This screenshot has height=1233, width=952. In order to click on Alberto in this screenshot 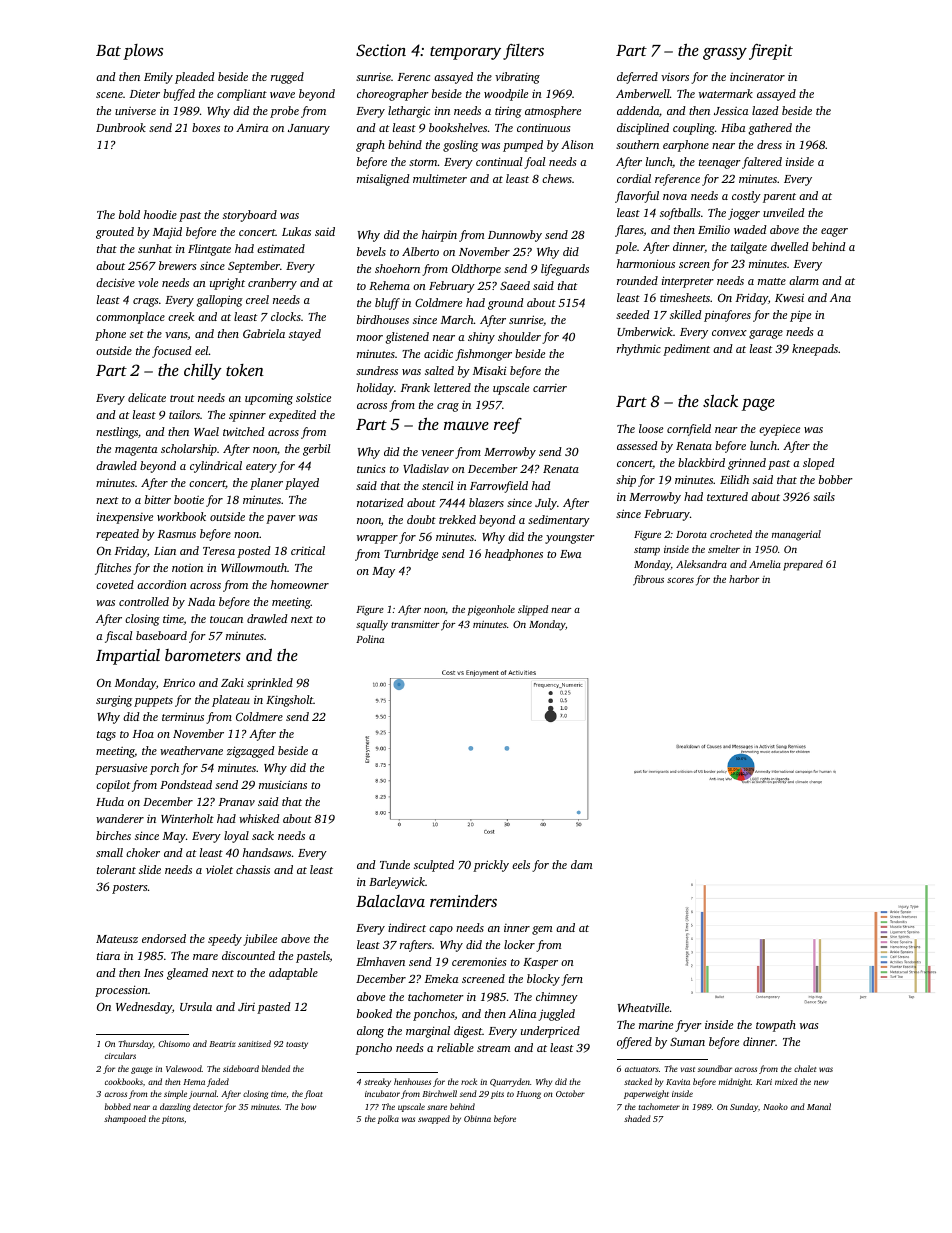, I will do `click(420, 251)`.
